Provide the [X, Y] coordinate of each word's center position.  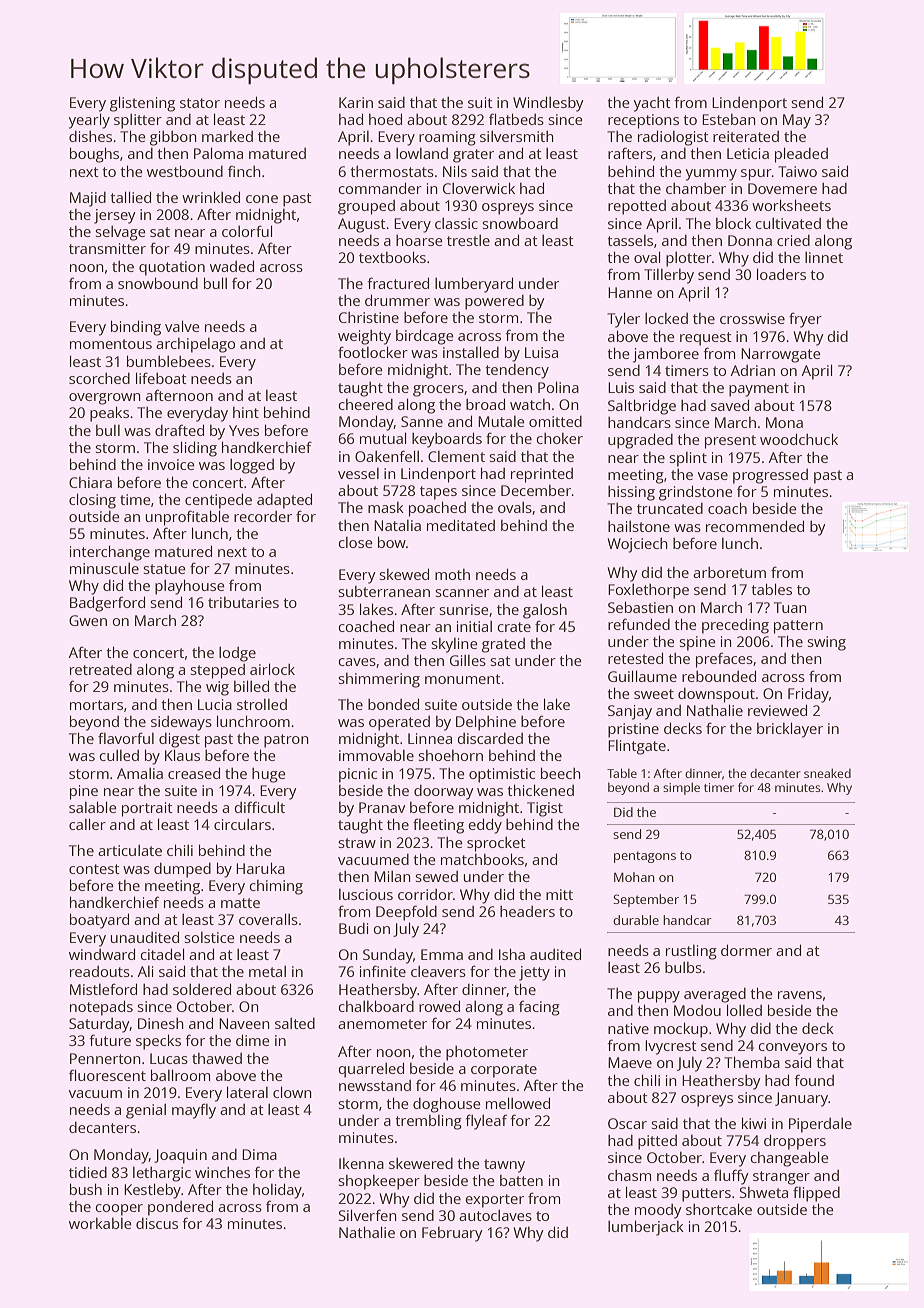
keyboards [447, 440]
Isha [512, 954]
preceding [735, 626]
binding [136, 328]
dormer [746, 950]
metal [267, 971]
